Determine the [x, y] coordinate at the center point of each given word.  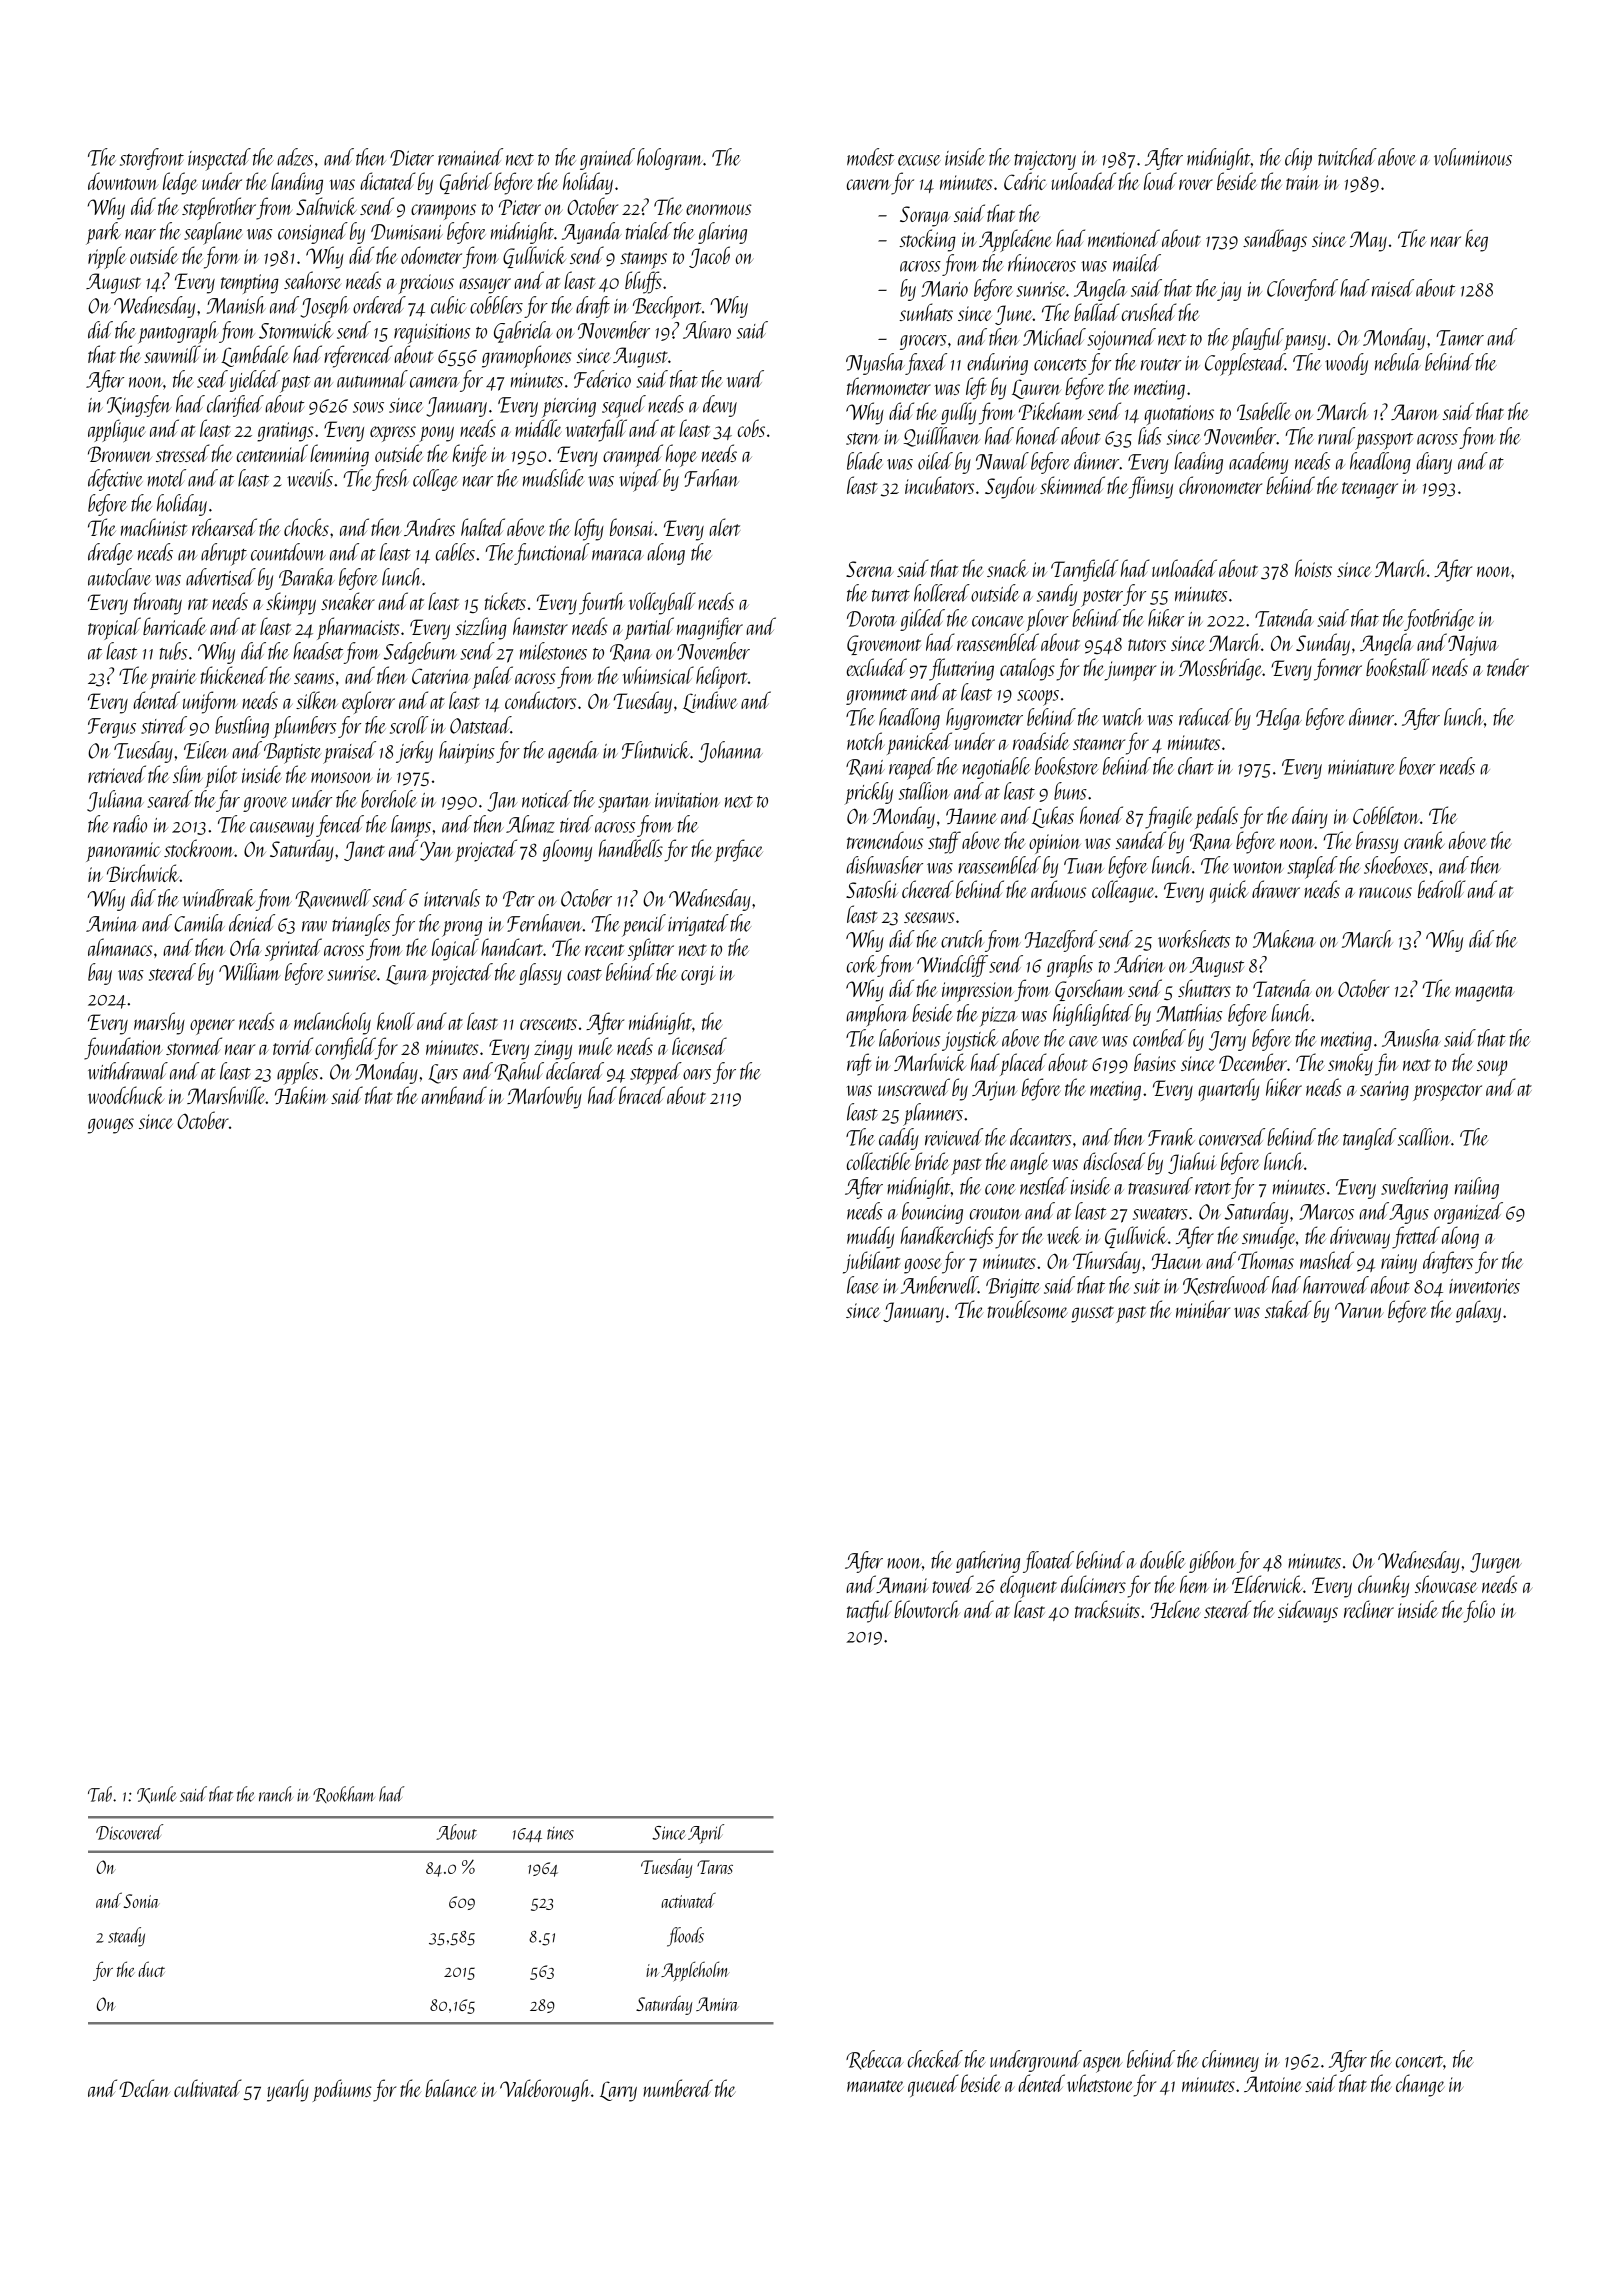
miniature [1361, 767]
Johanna [731, 752]
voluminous [1473, 157]
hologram [670, 159]
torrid [293, 1046]
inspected [219, 159]
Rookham [343, 1794]
